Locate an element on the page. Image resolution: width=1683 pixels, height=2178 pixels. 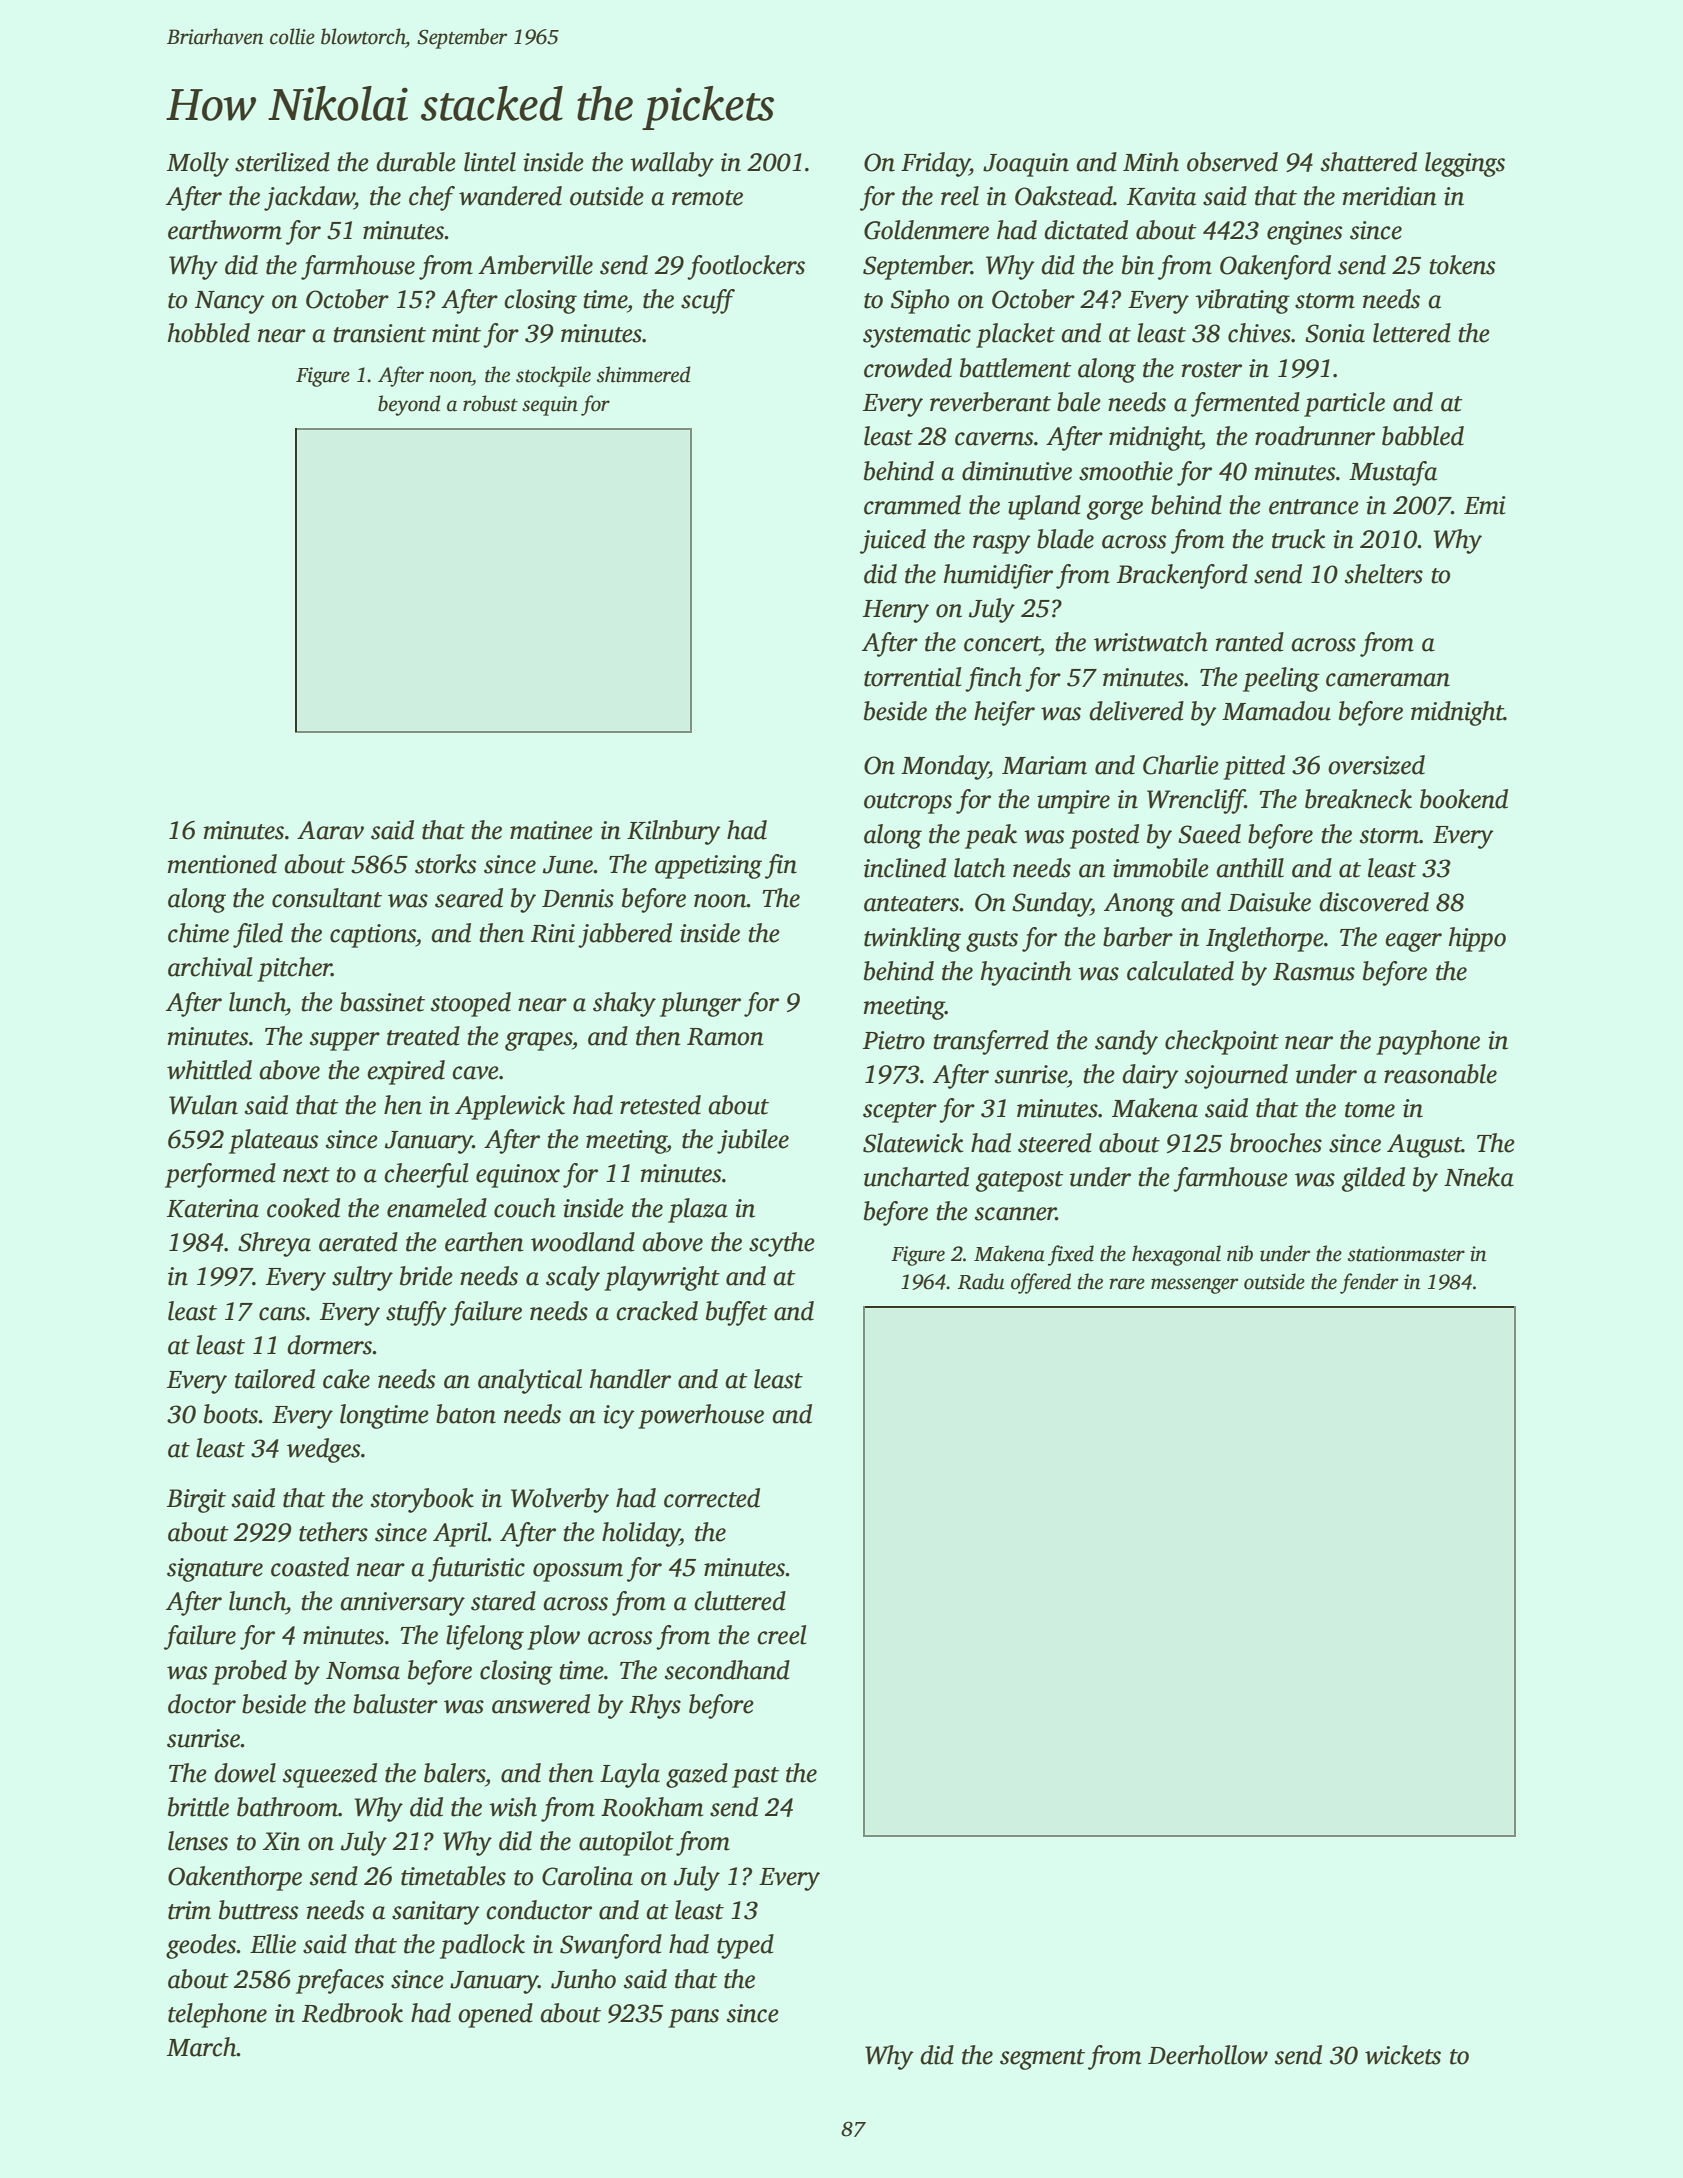
wallaby is located at coordinates (672, 164).
